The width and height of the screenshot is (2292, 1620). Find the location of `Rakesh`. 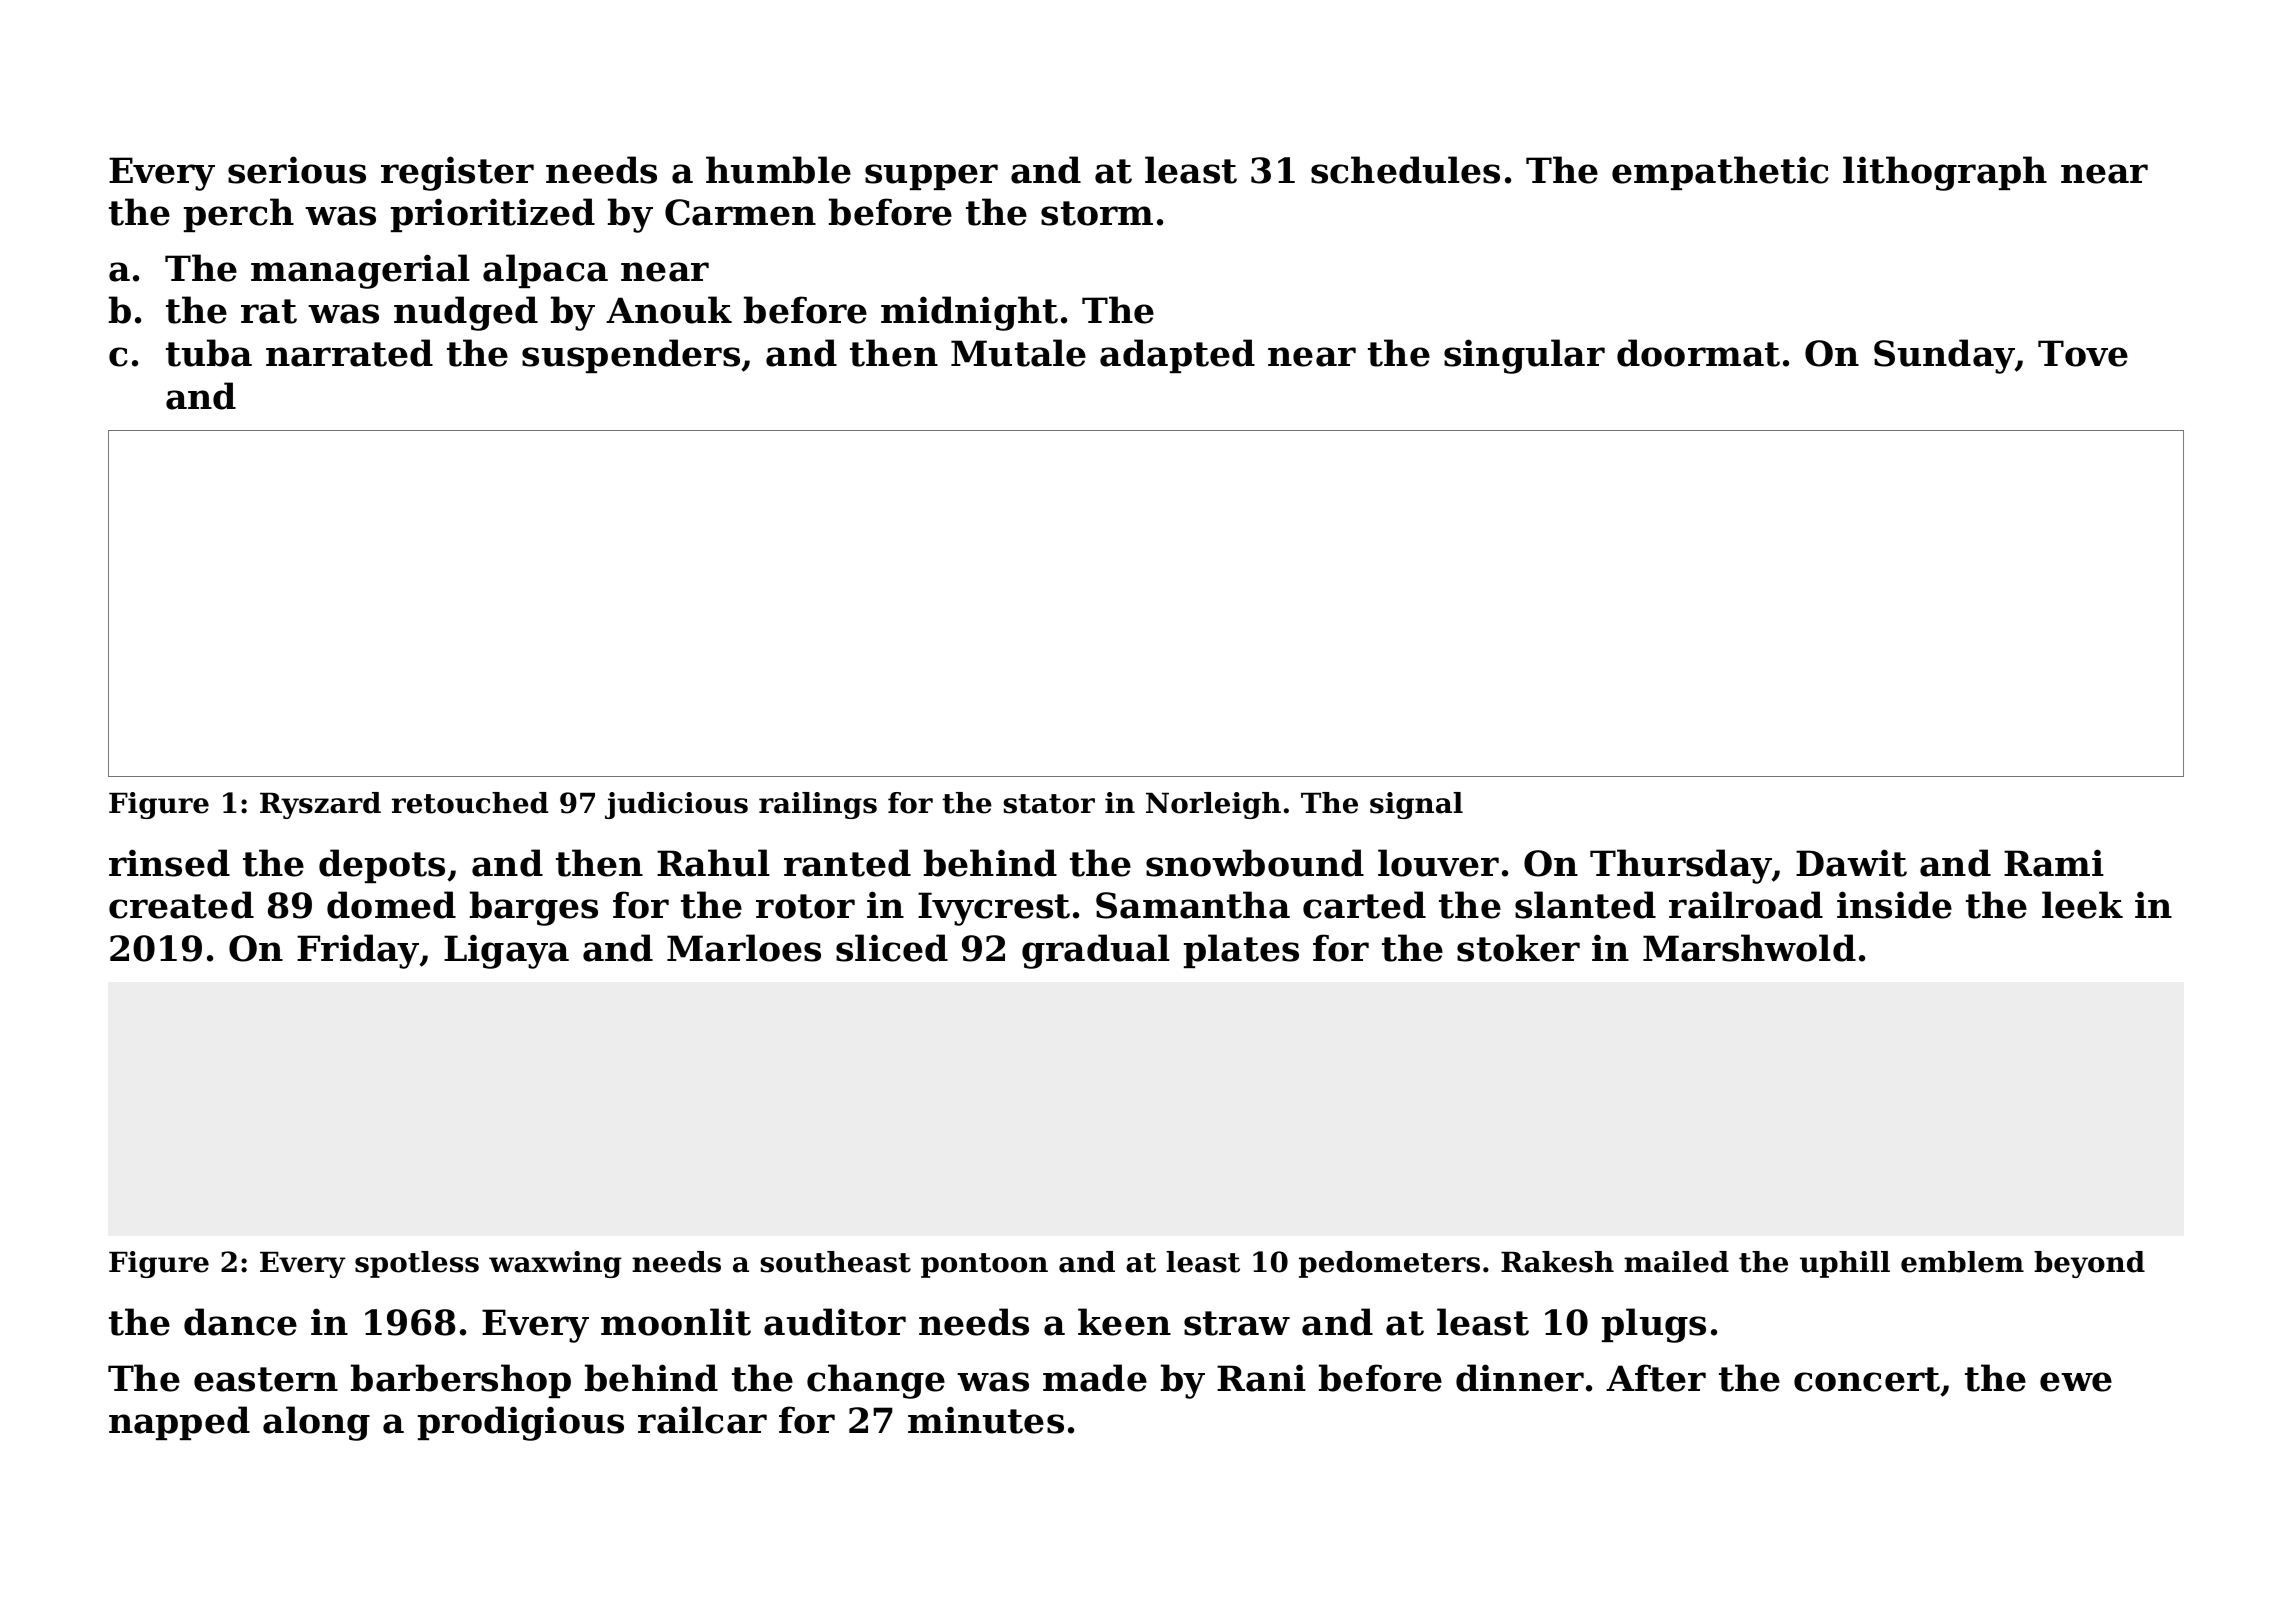

Rakesh is located at coordinates (1557, 1262).
